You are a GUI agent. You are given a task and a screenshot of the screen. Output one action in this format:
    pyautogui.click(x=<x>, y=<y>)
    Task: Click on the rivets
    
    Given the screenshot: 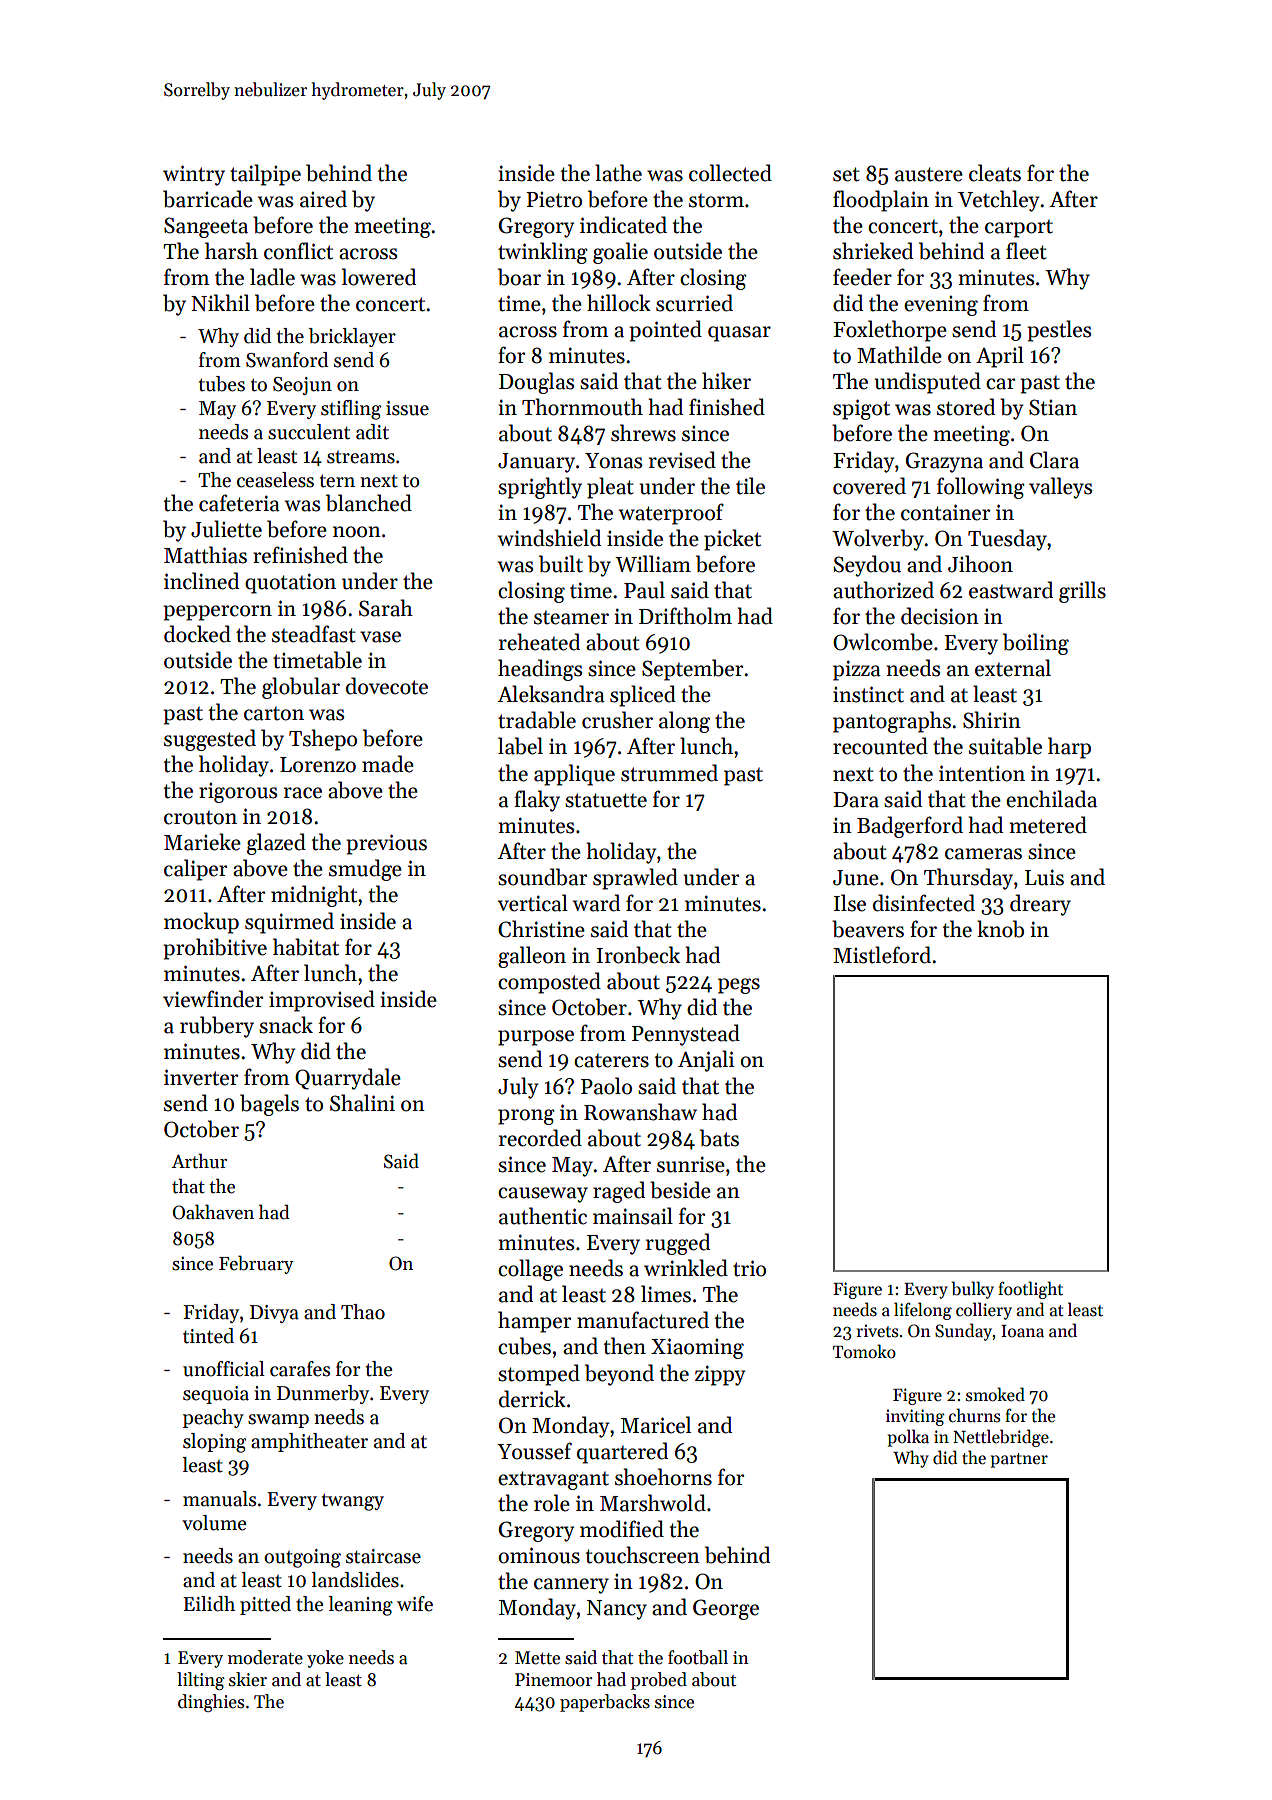 What is the action you would take?
    pyautogui.click(x=878, y=1331)
